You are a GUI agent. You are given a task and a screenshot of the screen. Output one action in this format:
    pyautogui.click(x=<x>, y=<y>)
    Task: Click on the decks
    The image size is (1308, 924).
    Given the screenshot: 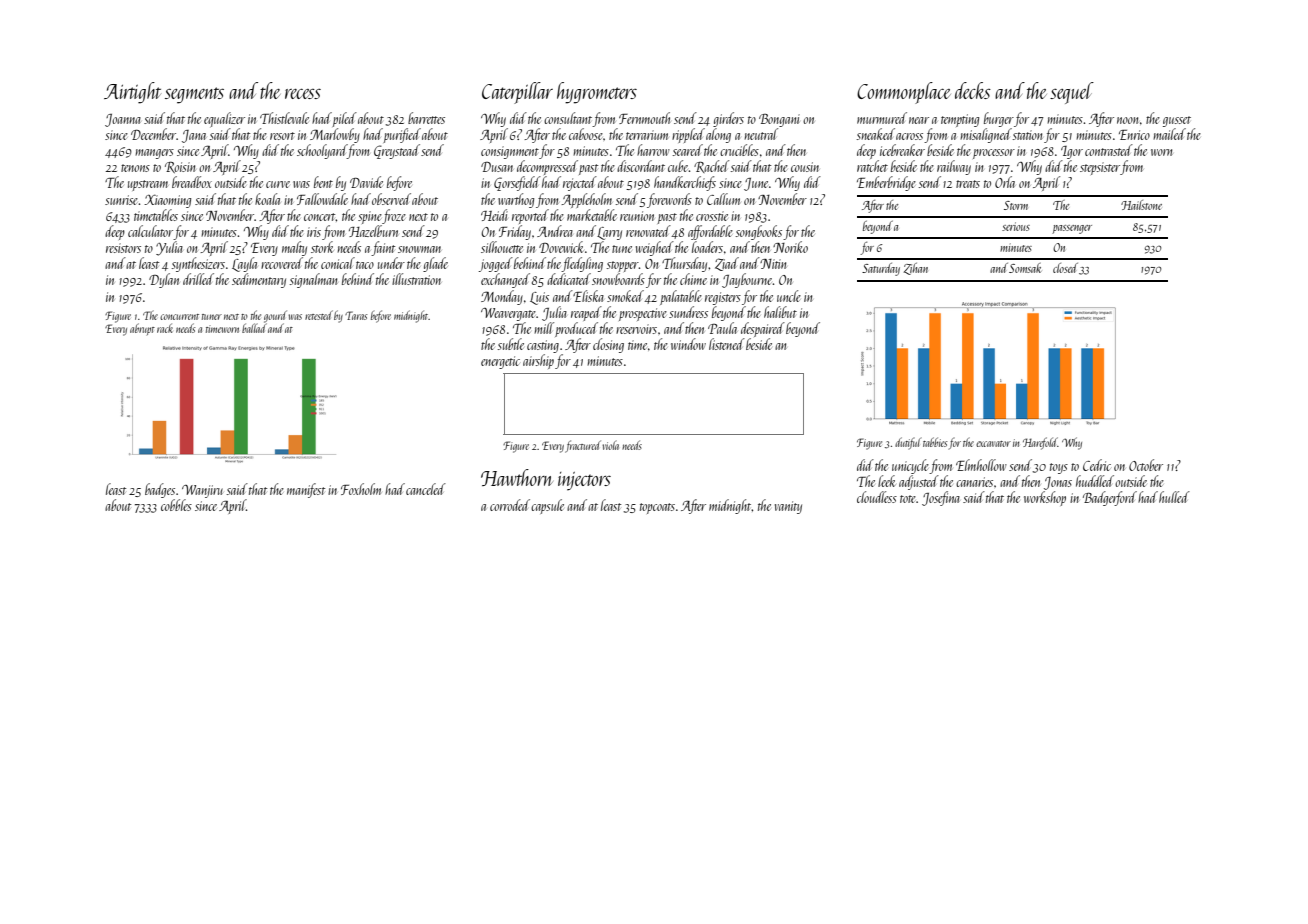 What is the action you would take?
    pyautogui.click(x=973, y=90)
